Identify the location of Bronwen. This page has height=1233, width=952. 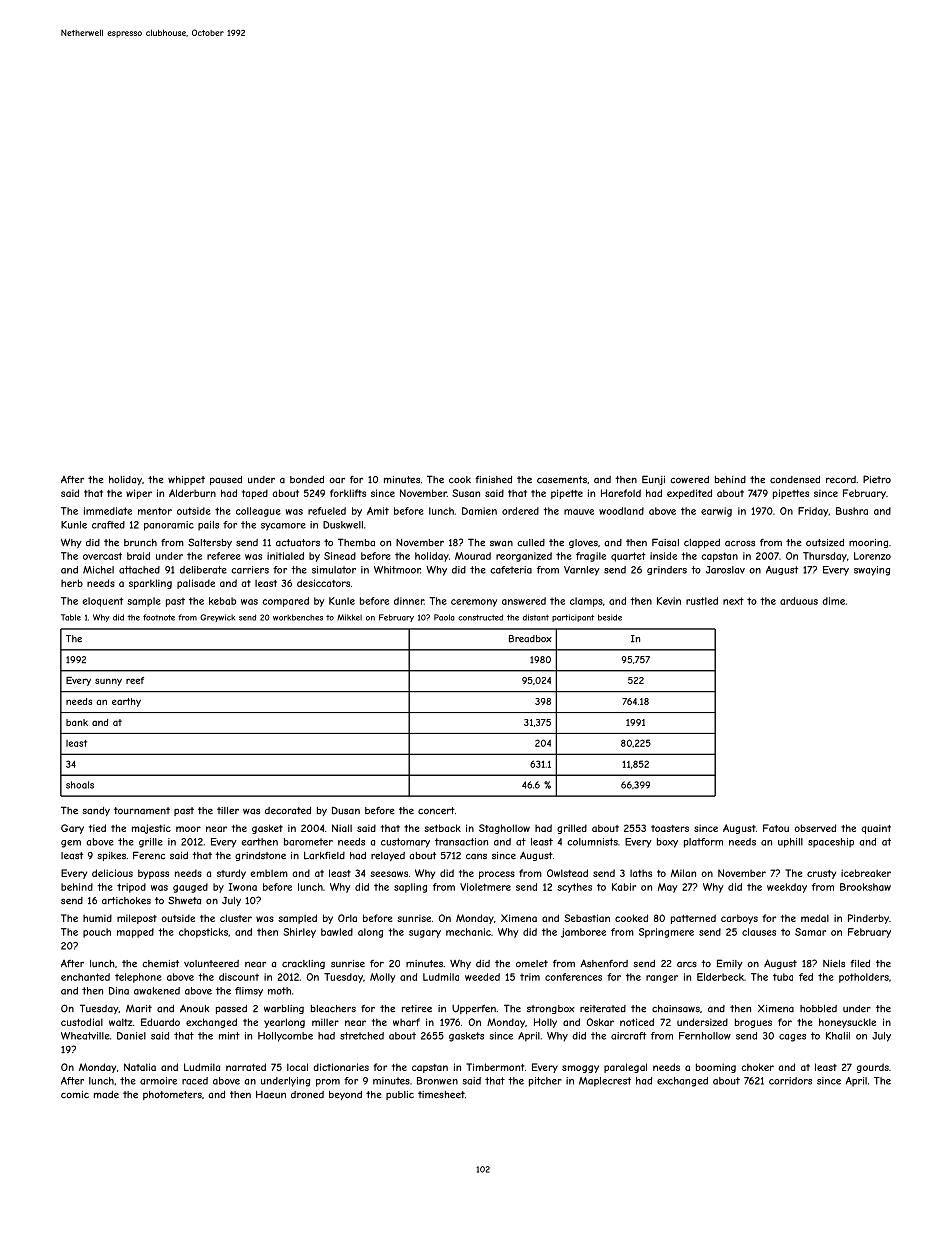
(437, 1081).
